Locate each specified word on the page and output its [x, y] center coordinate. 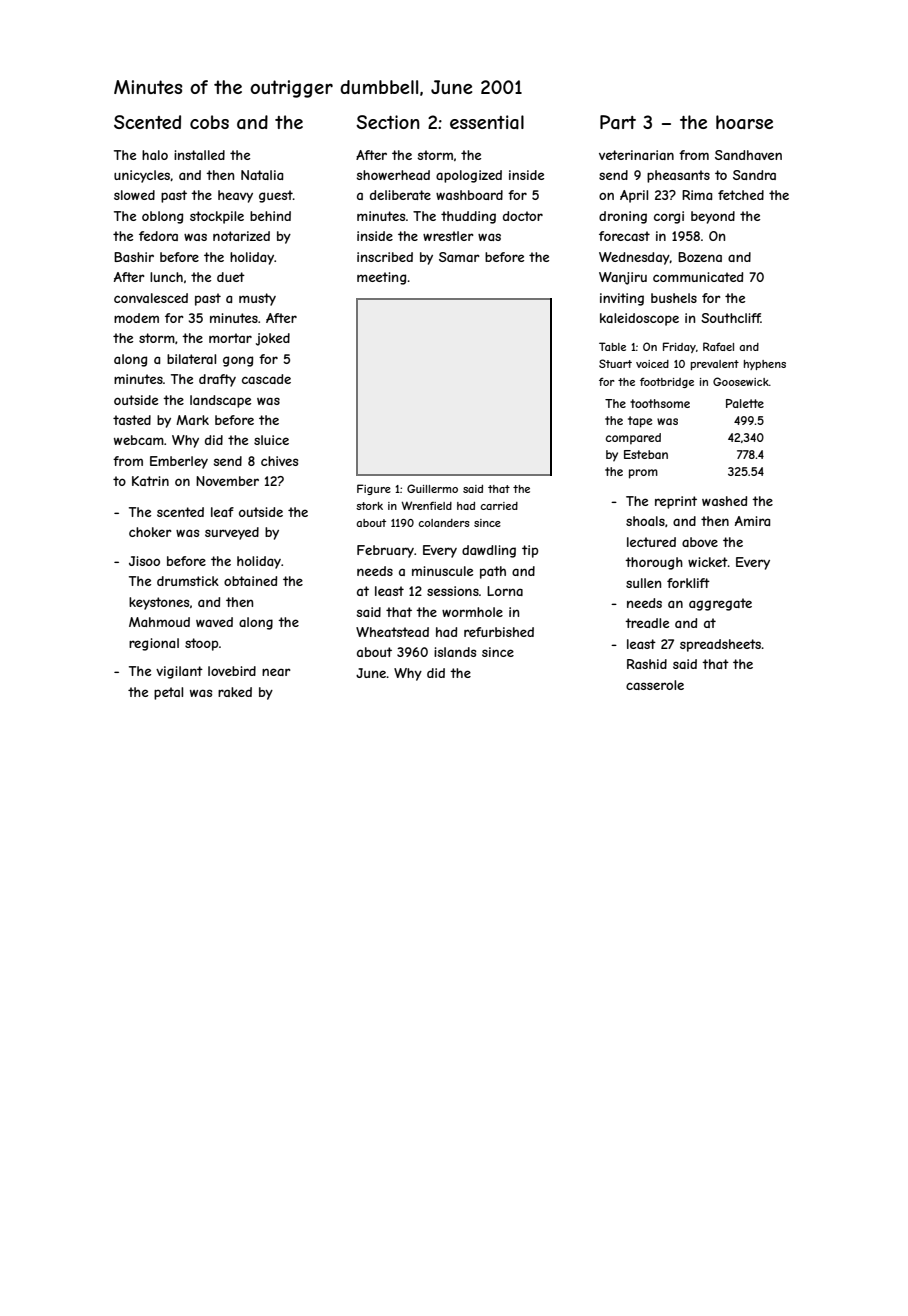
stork [369, 506]
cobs [209, 122]
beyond [713, 217]
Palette [745, 403]
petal [168, 693]
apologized [469, 176]
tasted [132, 420]
